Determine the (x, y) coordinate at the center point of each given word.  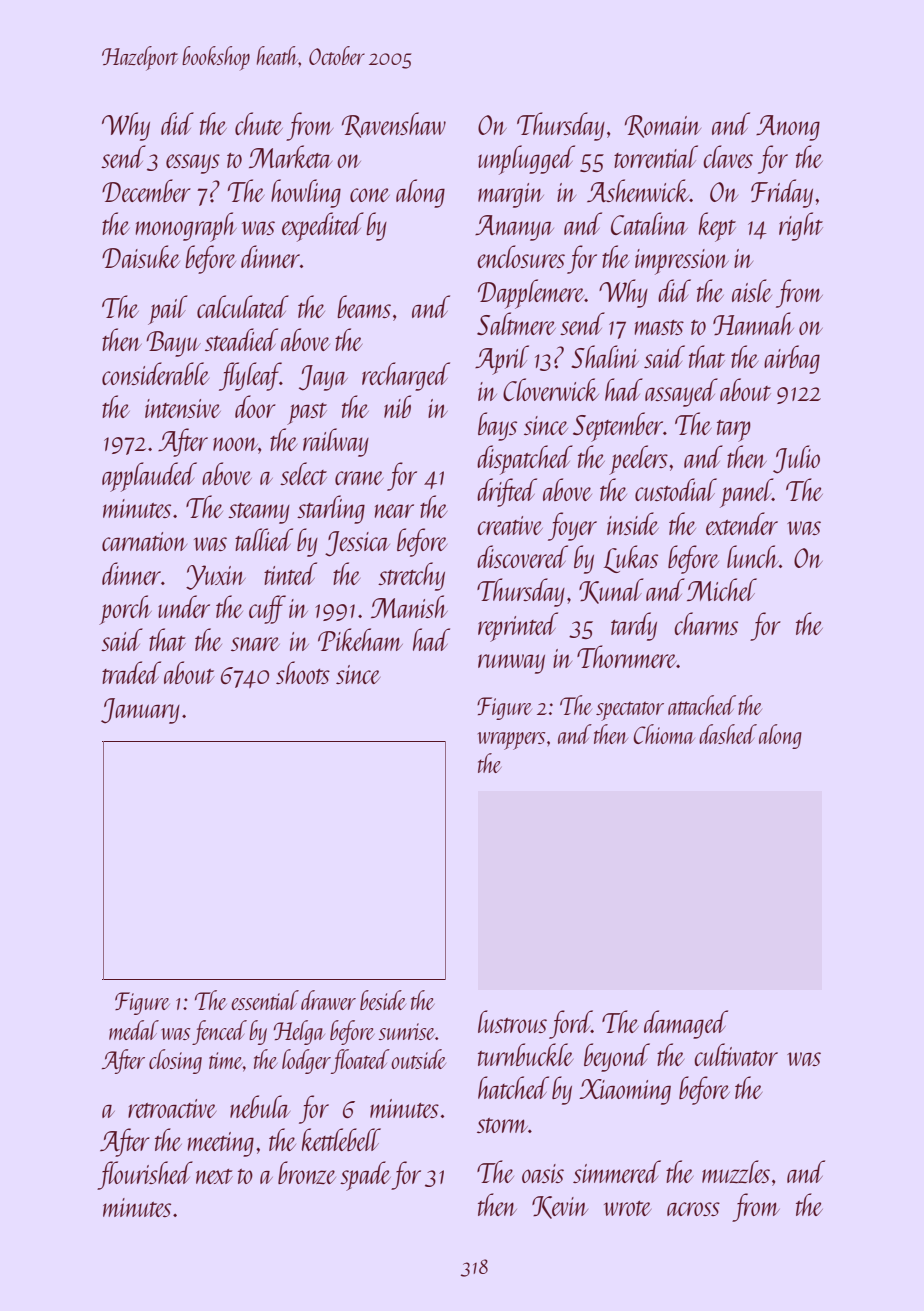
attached (702, 705)
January (140, 711)
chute (259, 123)
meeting (221, 1144)
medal (134, 1030)
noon (235, 444)
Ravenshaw (394, 125)
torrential (656, 156)
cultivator (736, 1054)
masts (659, 327)
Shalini (605, 356)
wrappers (511, 741)
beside (383, 1000)
